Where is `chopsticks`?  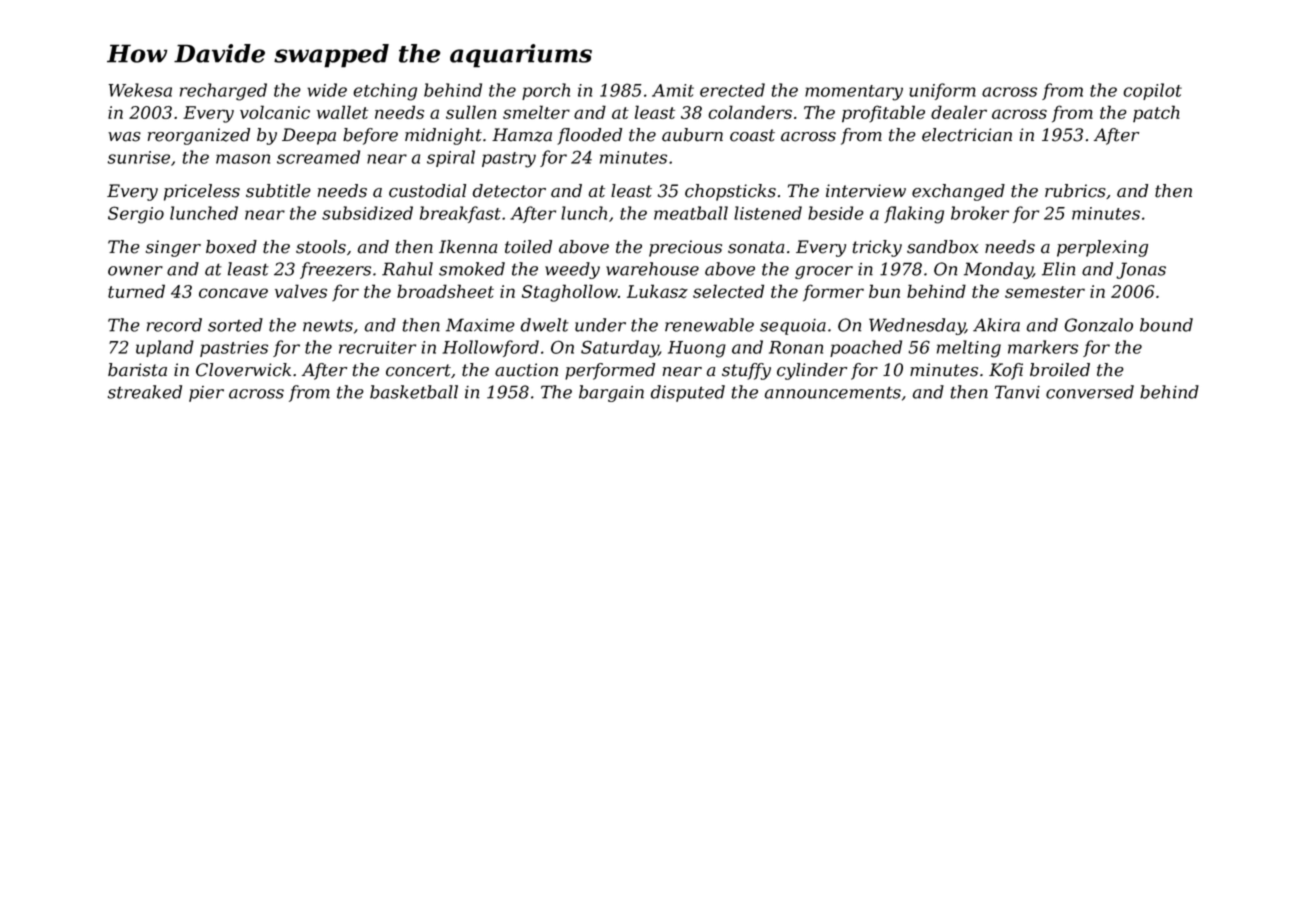
chopsticks is located at coordinates (730, 192).
